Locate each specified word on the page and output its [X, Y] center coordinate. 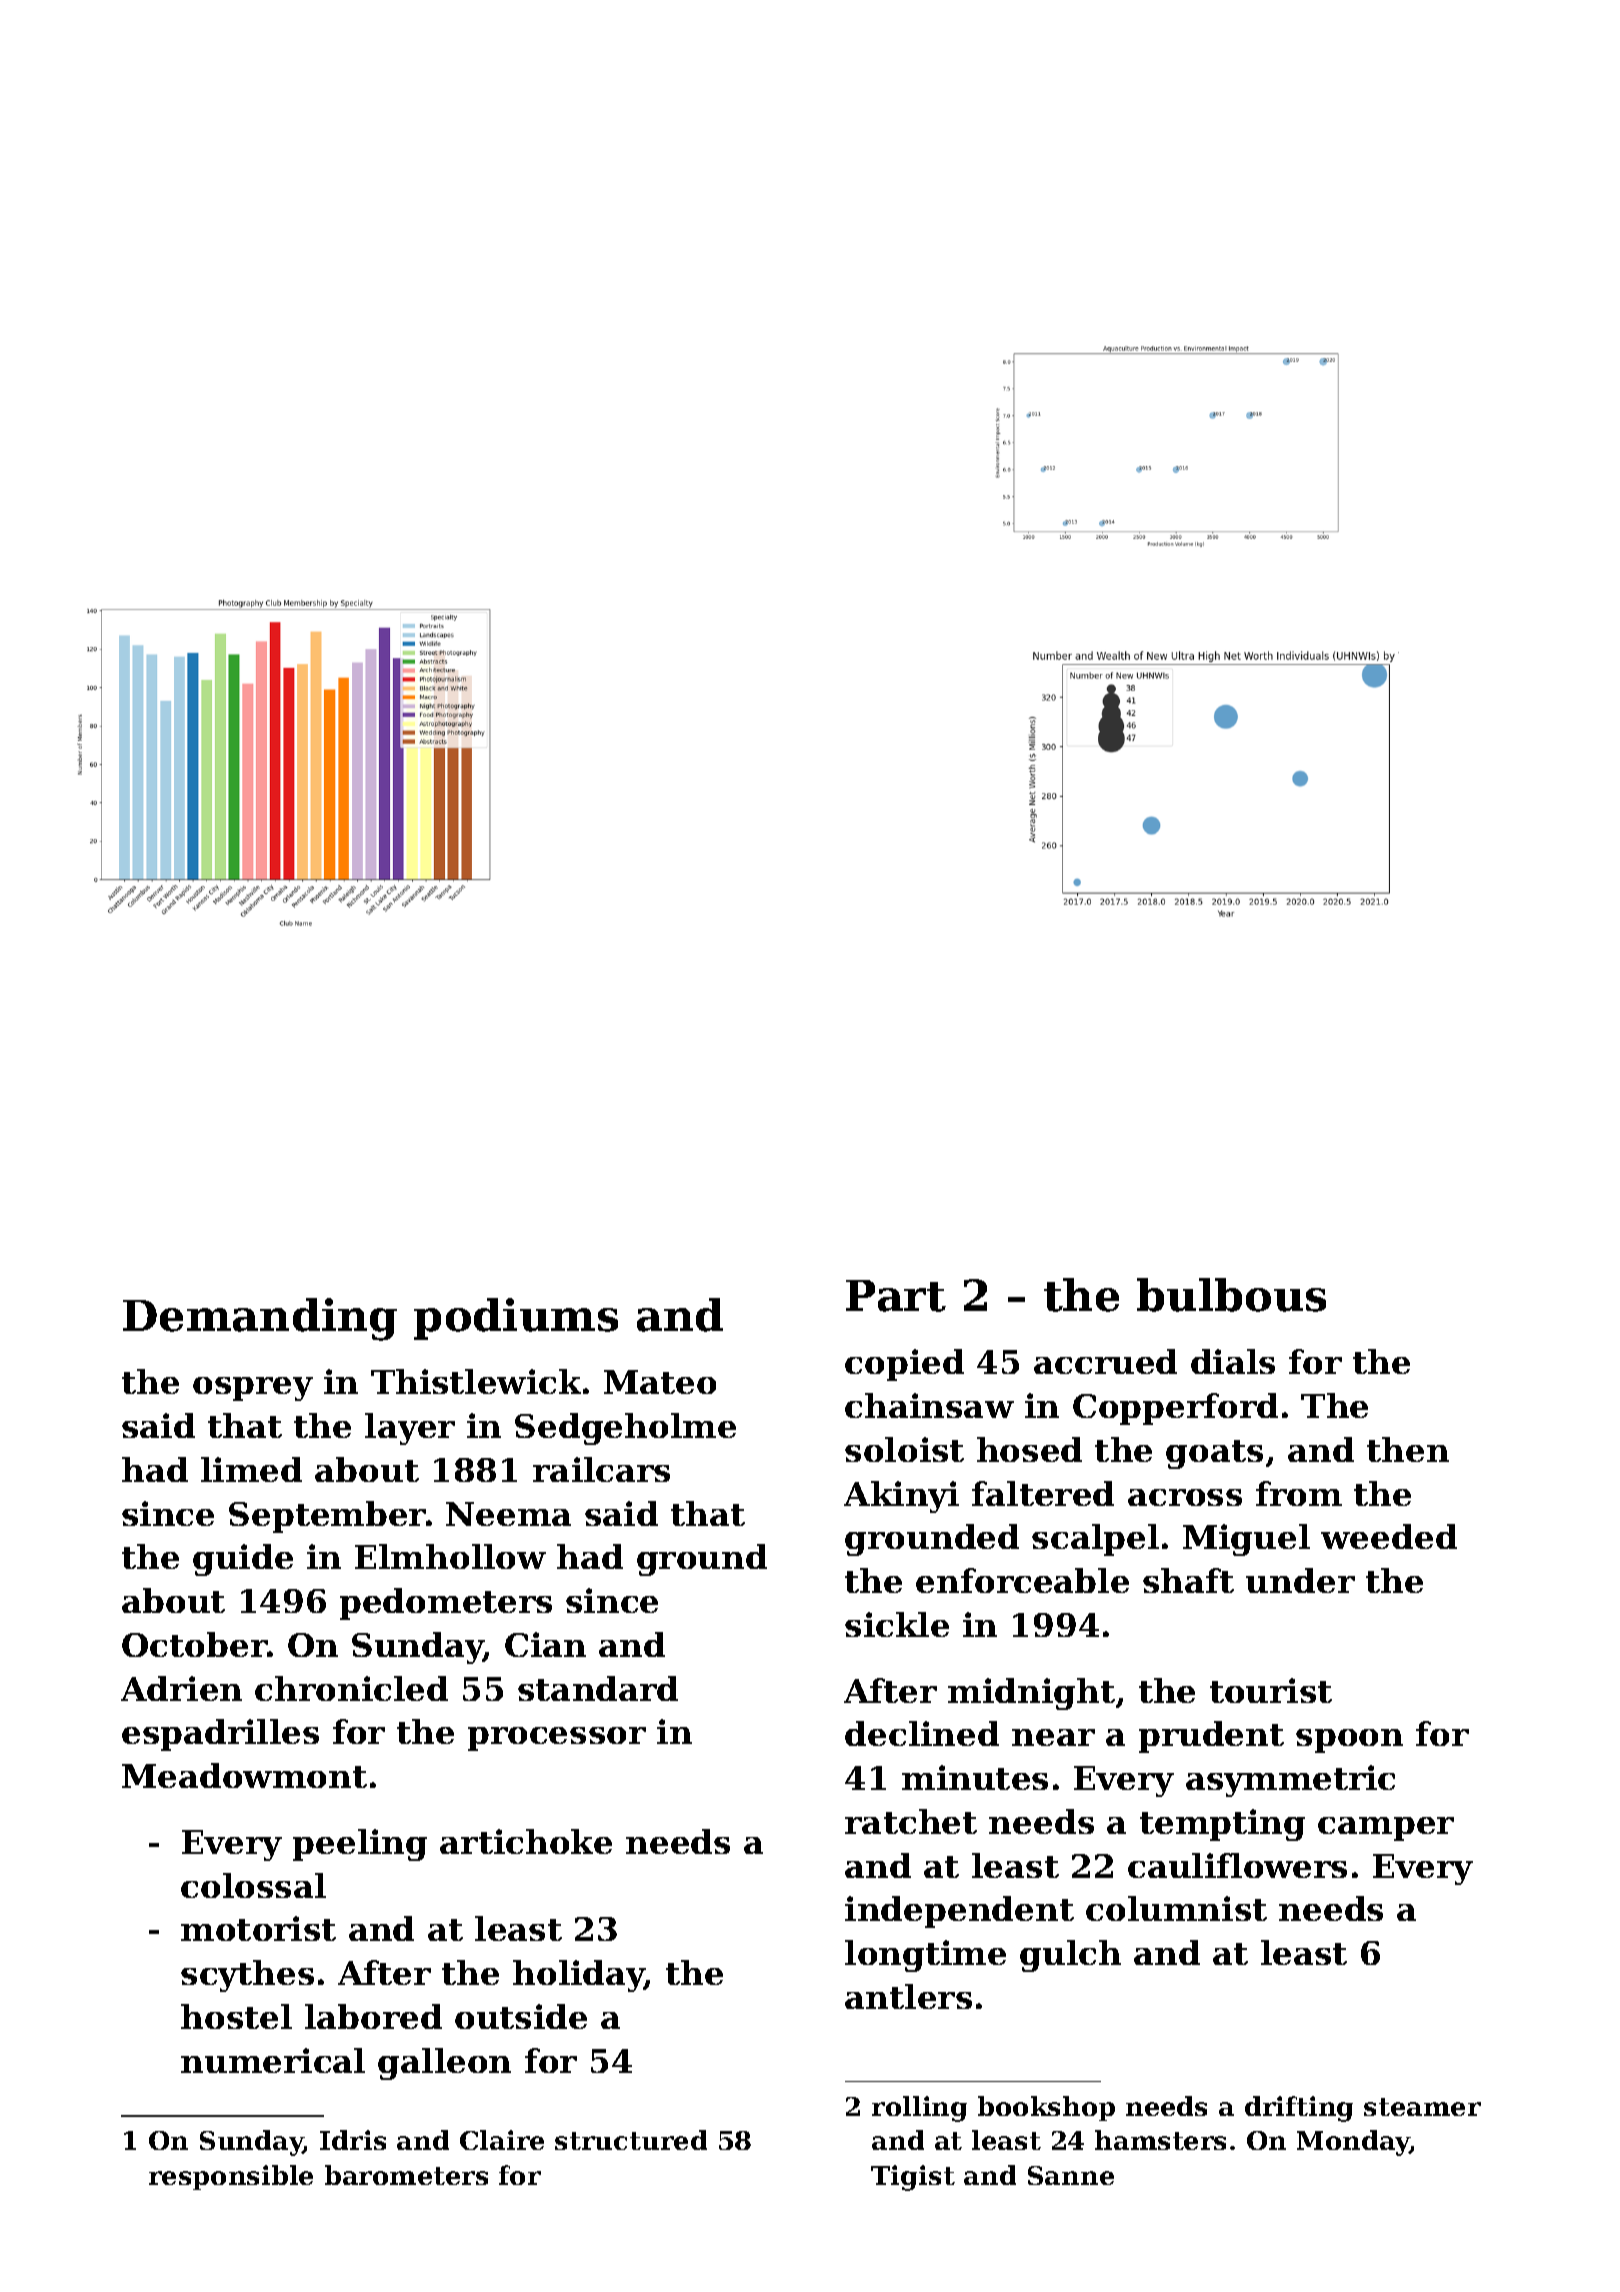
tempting [1222, 1825]
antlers [908, 1996]
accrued [1105, 1361]
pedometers [446, 1604]
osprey [253, 1389]
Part [896, 1296]
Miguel [1246, 1540]
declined [922, 1733]
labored [373, 2016]
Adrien [181, 1688]
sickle [897, 1624]
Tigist [913, 2178]
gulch [1070, 1956]
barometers [406, 2175]
